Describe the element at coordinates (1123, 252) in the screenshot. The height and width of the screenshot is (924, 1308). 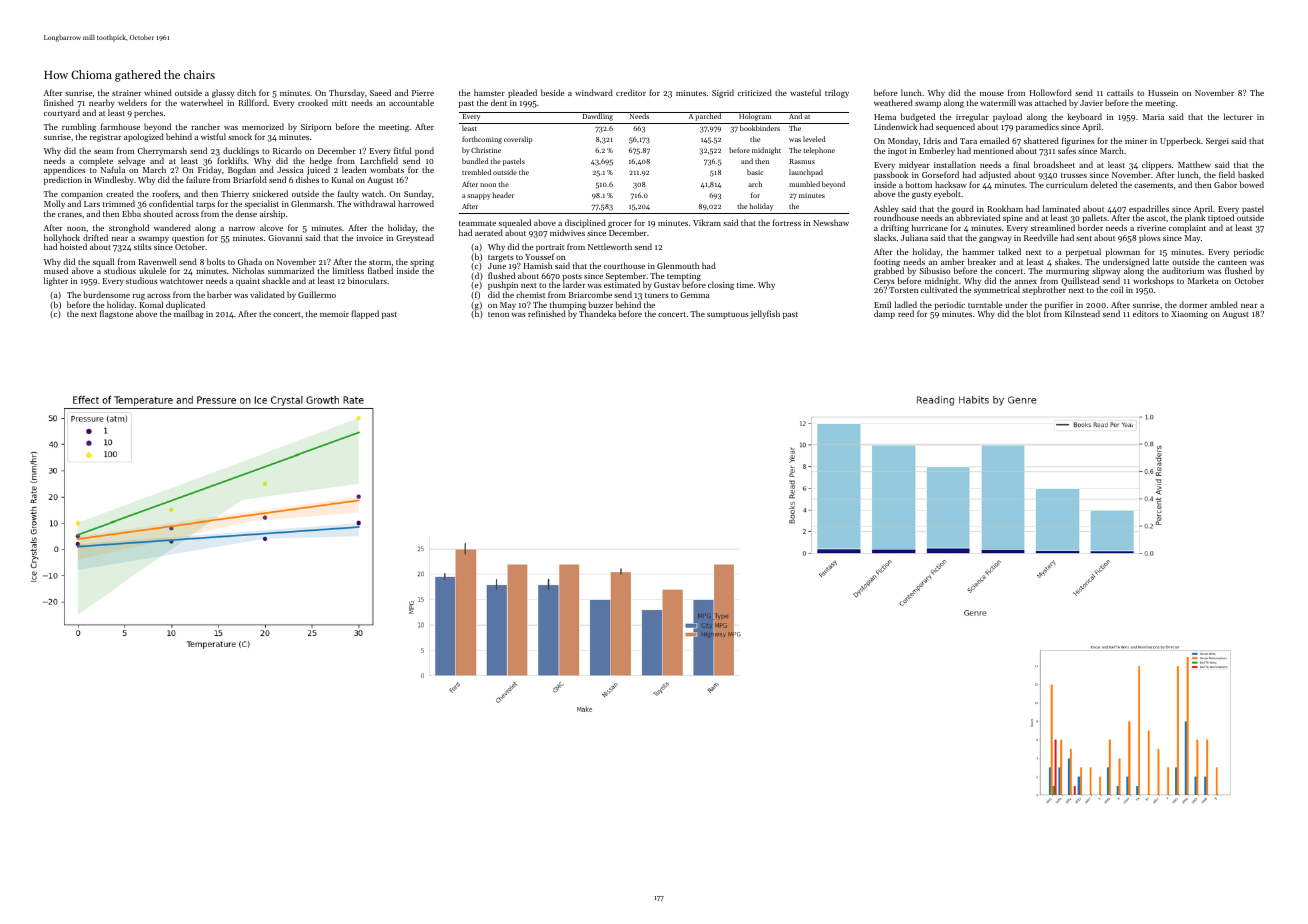
I see `plowman` at that location.
